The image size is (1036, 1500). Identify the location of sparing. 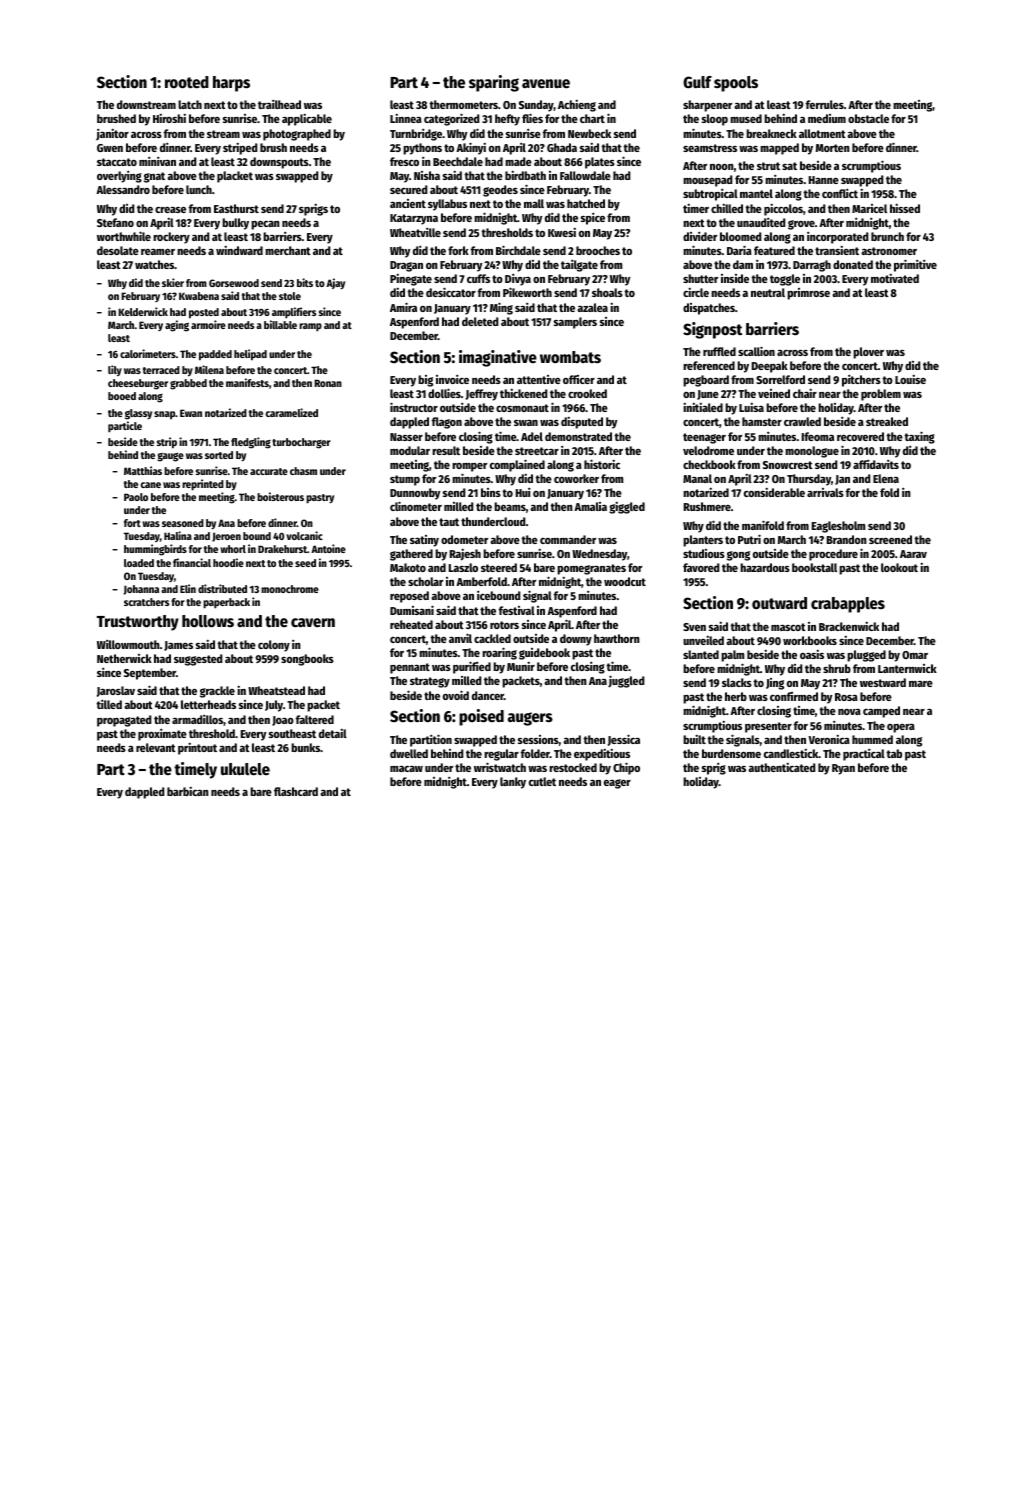
(494, 83).
